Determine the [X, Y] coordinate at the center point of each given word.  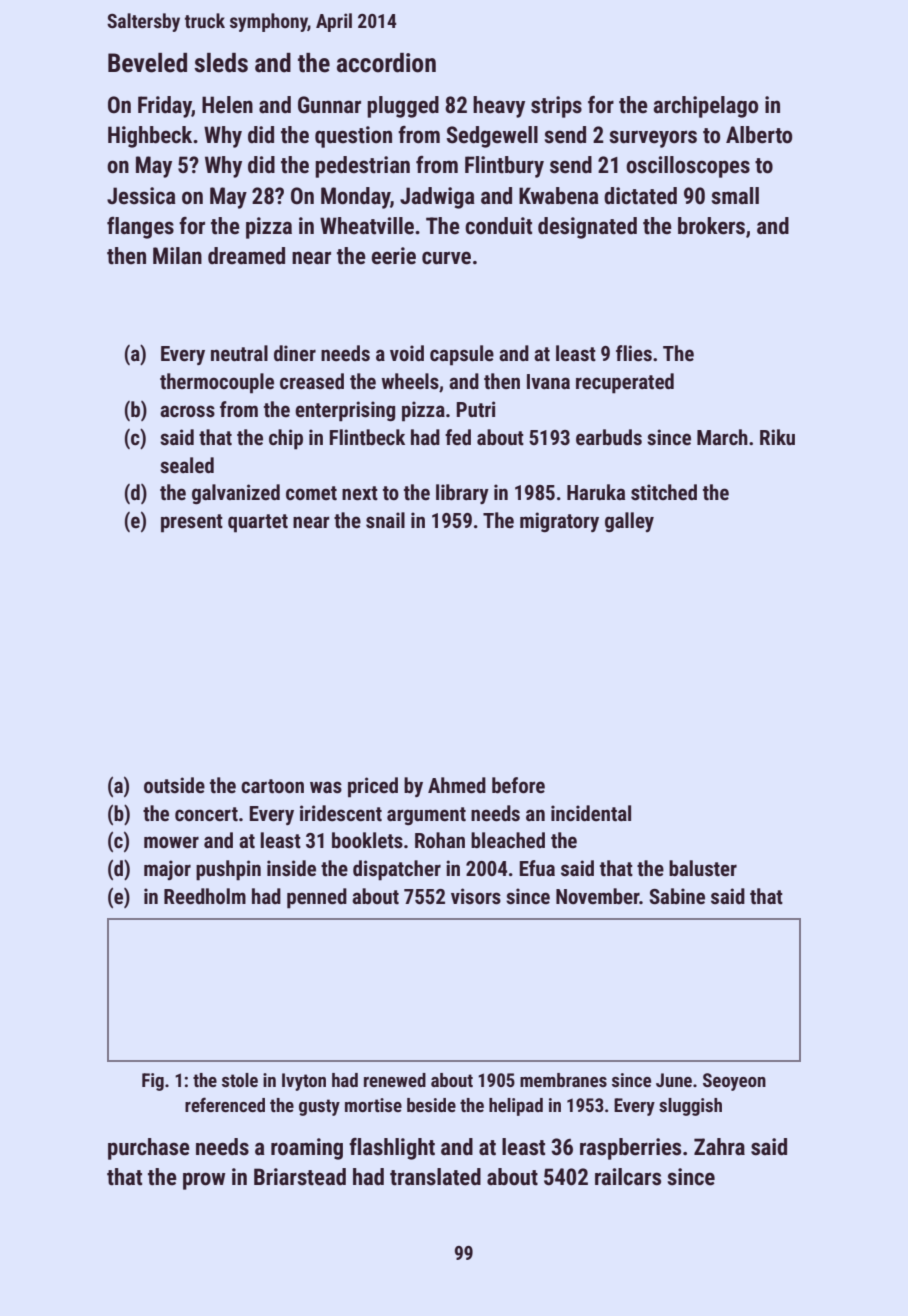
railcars [628, 1177]
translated [435, 1177]
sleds [221, 63]
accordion [386, 63]
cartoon [272, 786]
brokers [711, 226]
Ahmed [457, 785]
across [187, 411]
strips [556, 107]
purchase [149, 1149]
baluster [703, 868]
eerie [394, 256]
